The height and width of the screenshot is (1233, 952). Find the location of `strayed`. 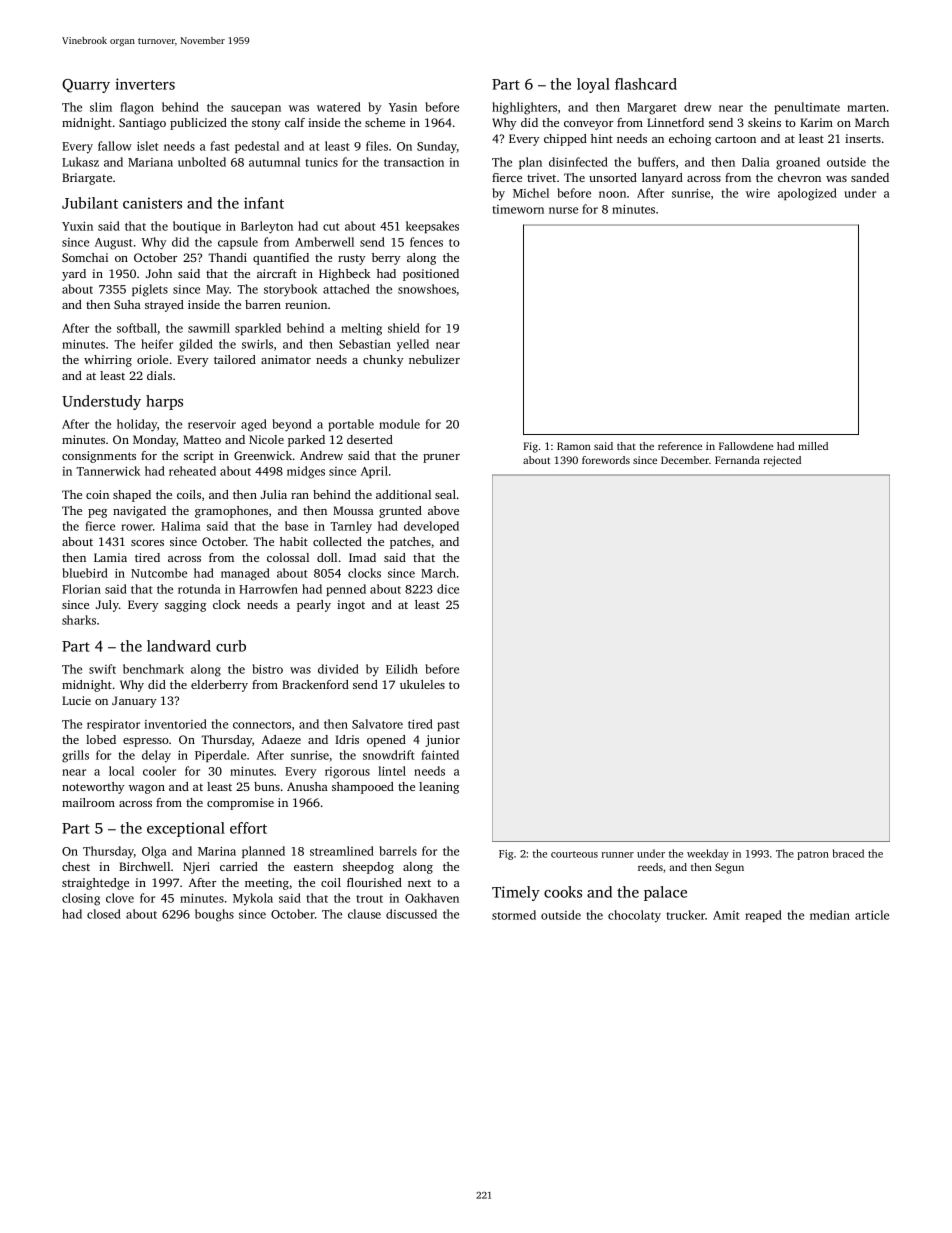

strayed is located at coordinates (164, 306).
